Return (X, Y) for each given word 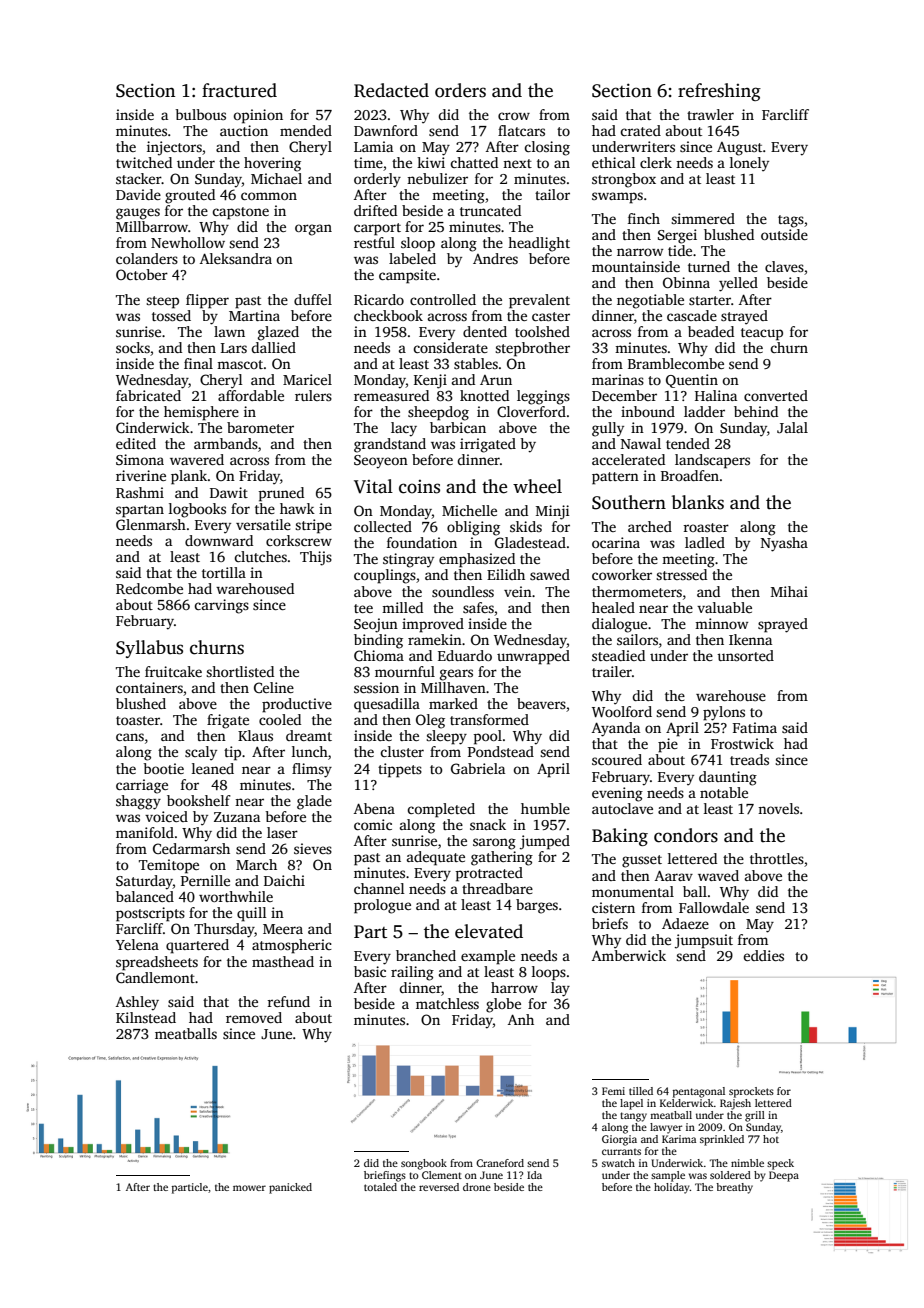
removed (254, 1017)
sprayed (783, 625)
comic (373, 824)
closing (547, 148)
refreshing (719, 92)
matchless (447, 1003)
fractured (239, 90)
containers (149, 687)
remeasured (391, 395)
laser (282, 832)
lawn (229, 331)
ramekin (435, 639)
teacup (762, 334)
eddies (763, 955)
